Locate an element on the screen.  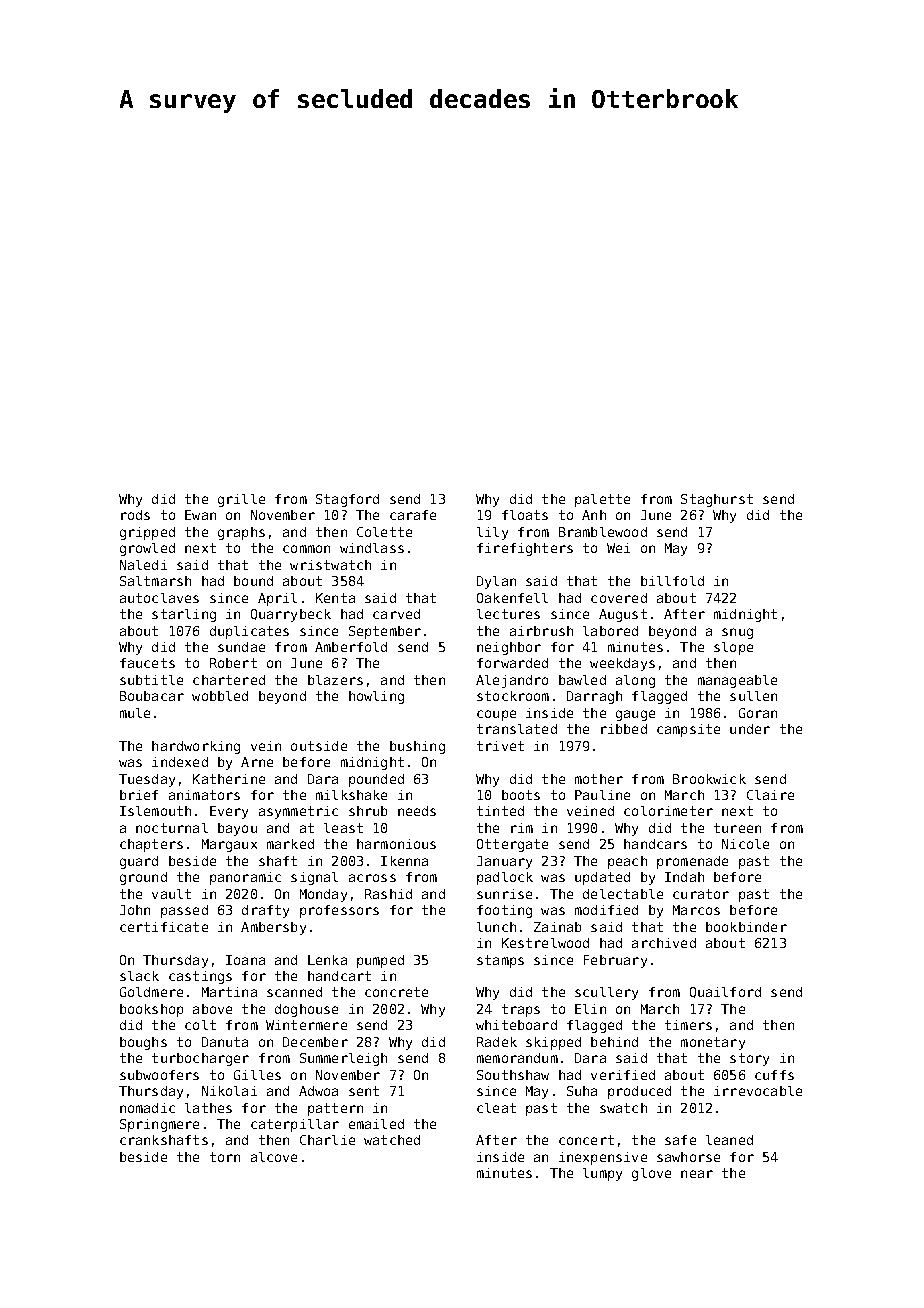
indexed is located at coordinates (180, 762).
